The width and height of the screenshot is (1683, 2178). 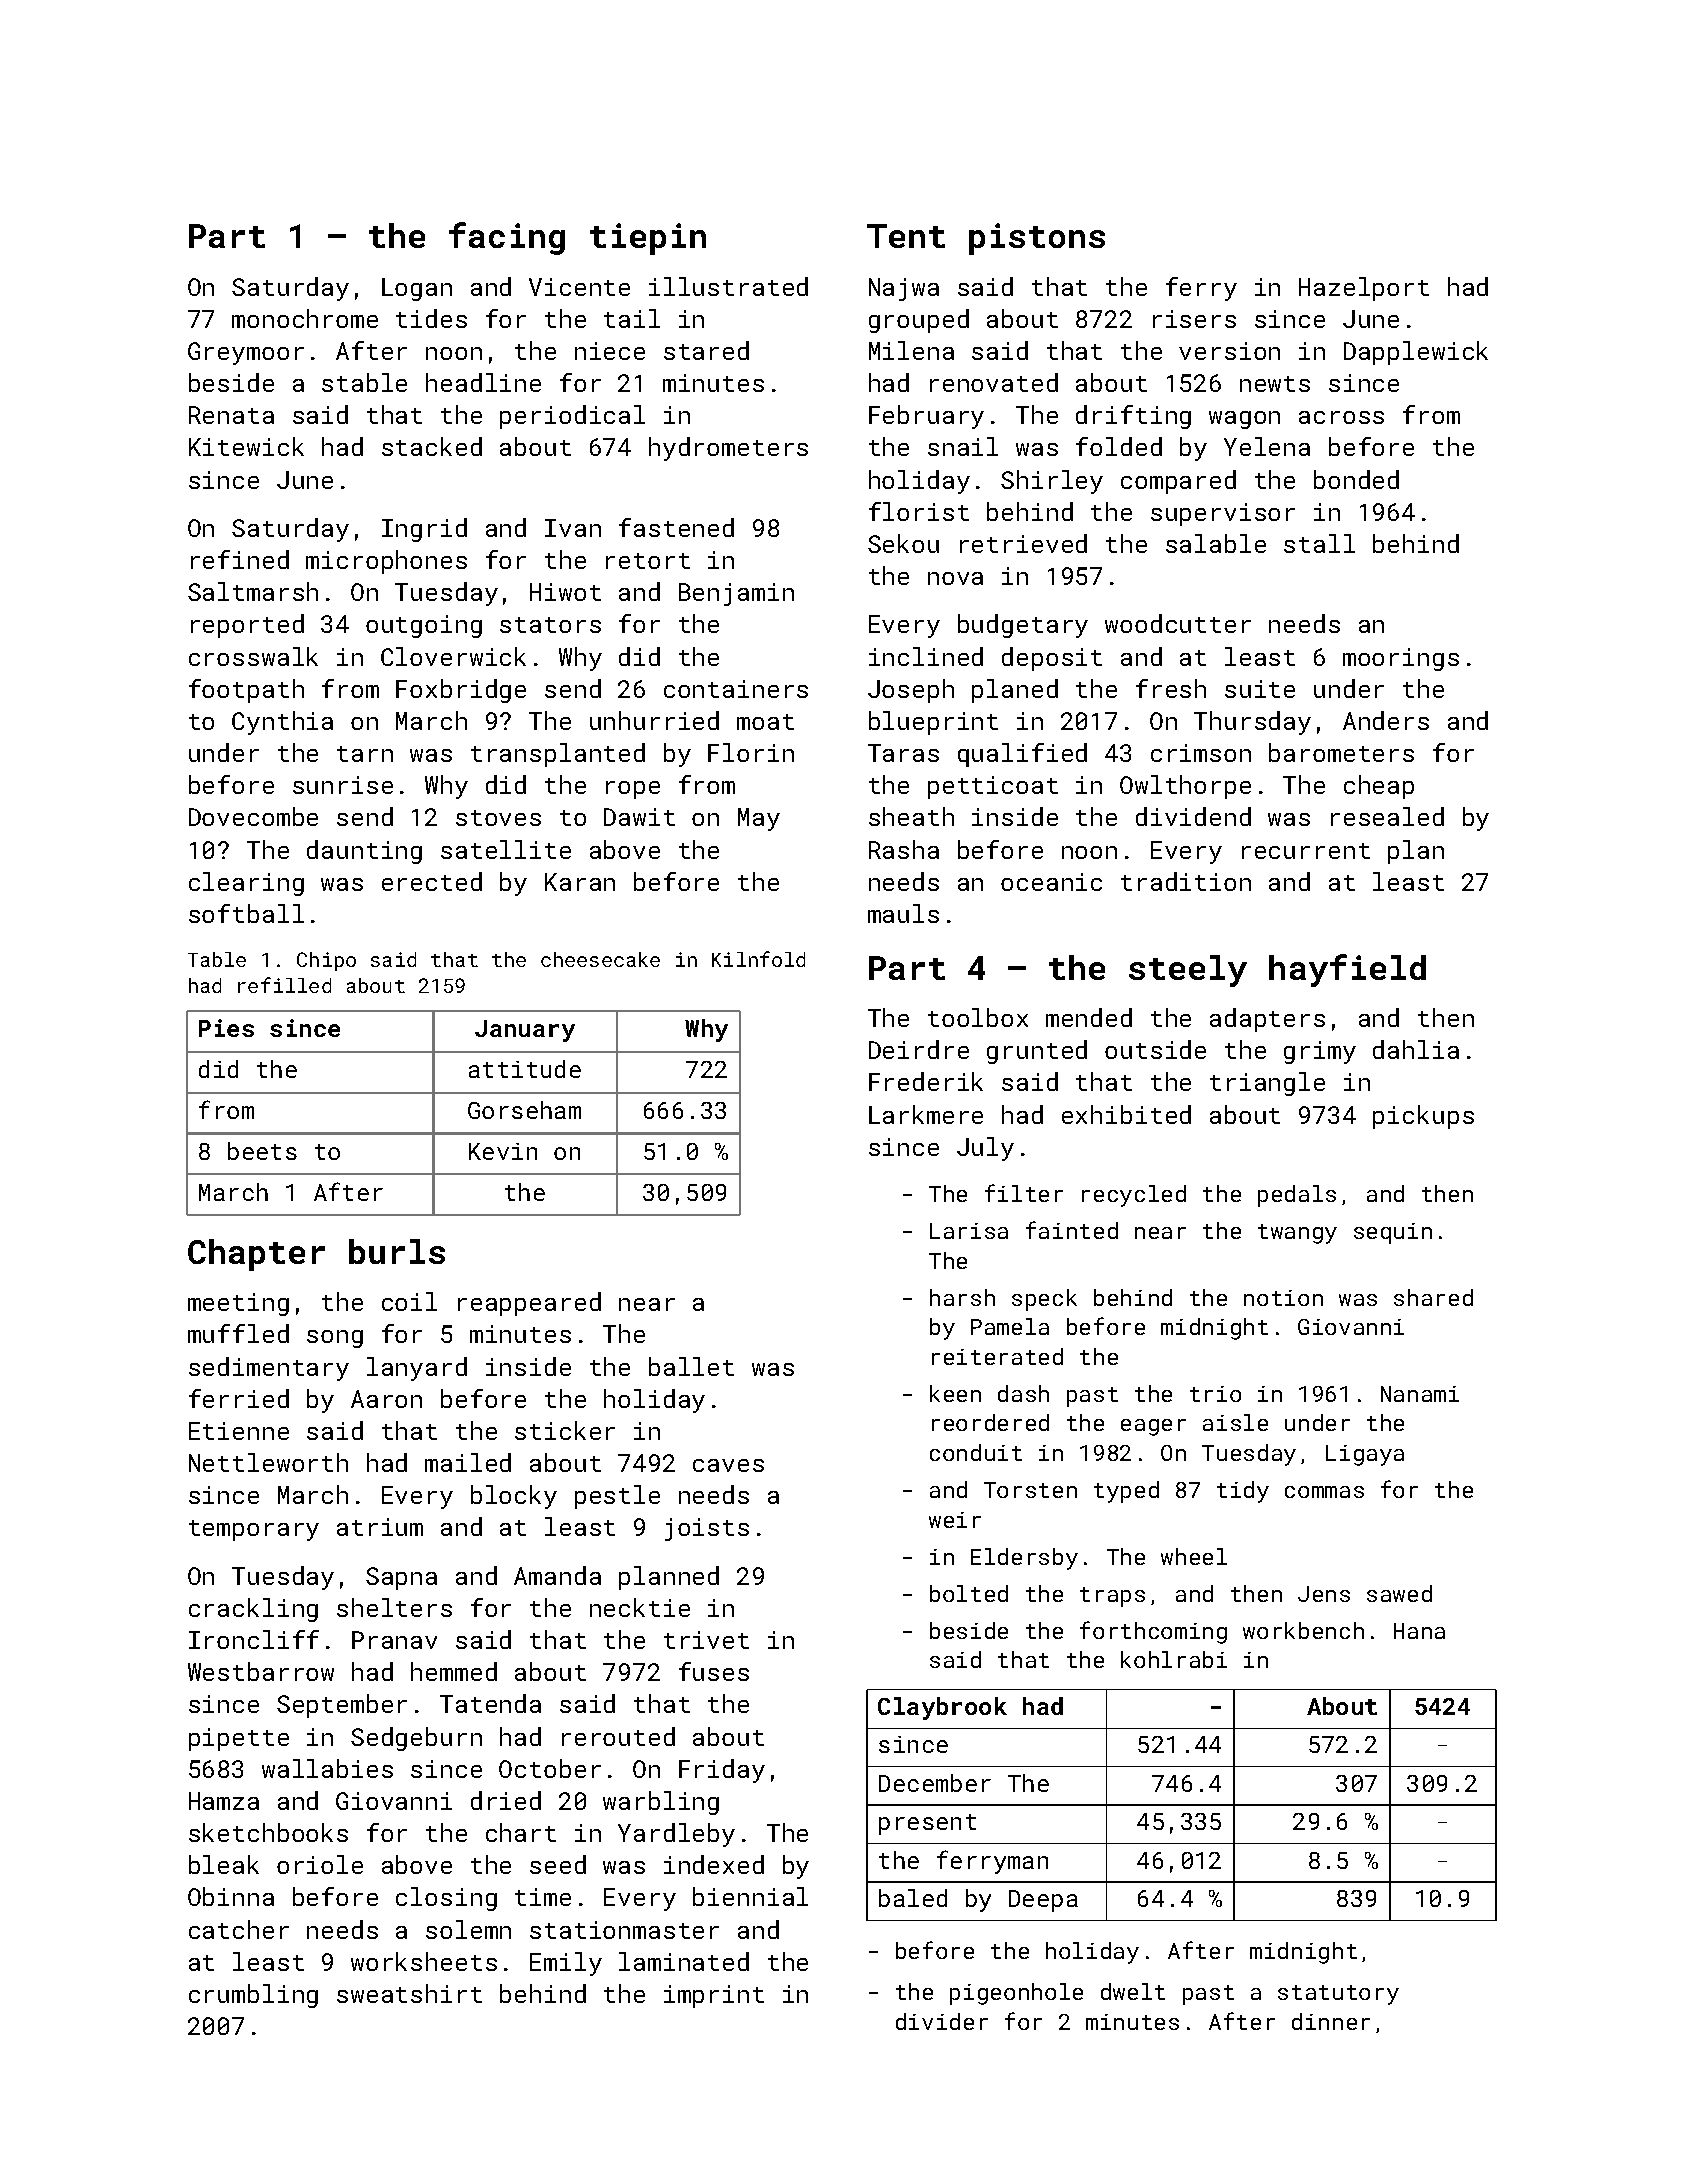 What do you see at coordinates (1386, 720) in the screenshot?
I see `Anders` at bounding box center [1386, 720].
